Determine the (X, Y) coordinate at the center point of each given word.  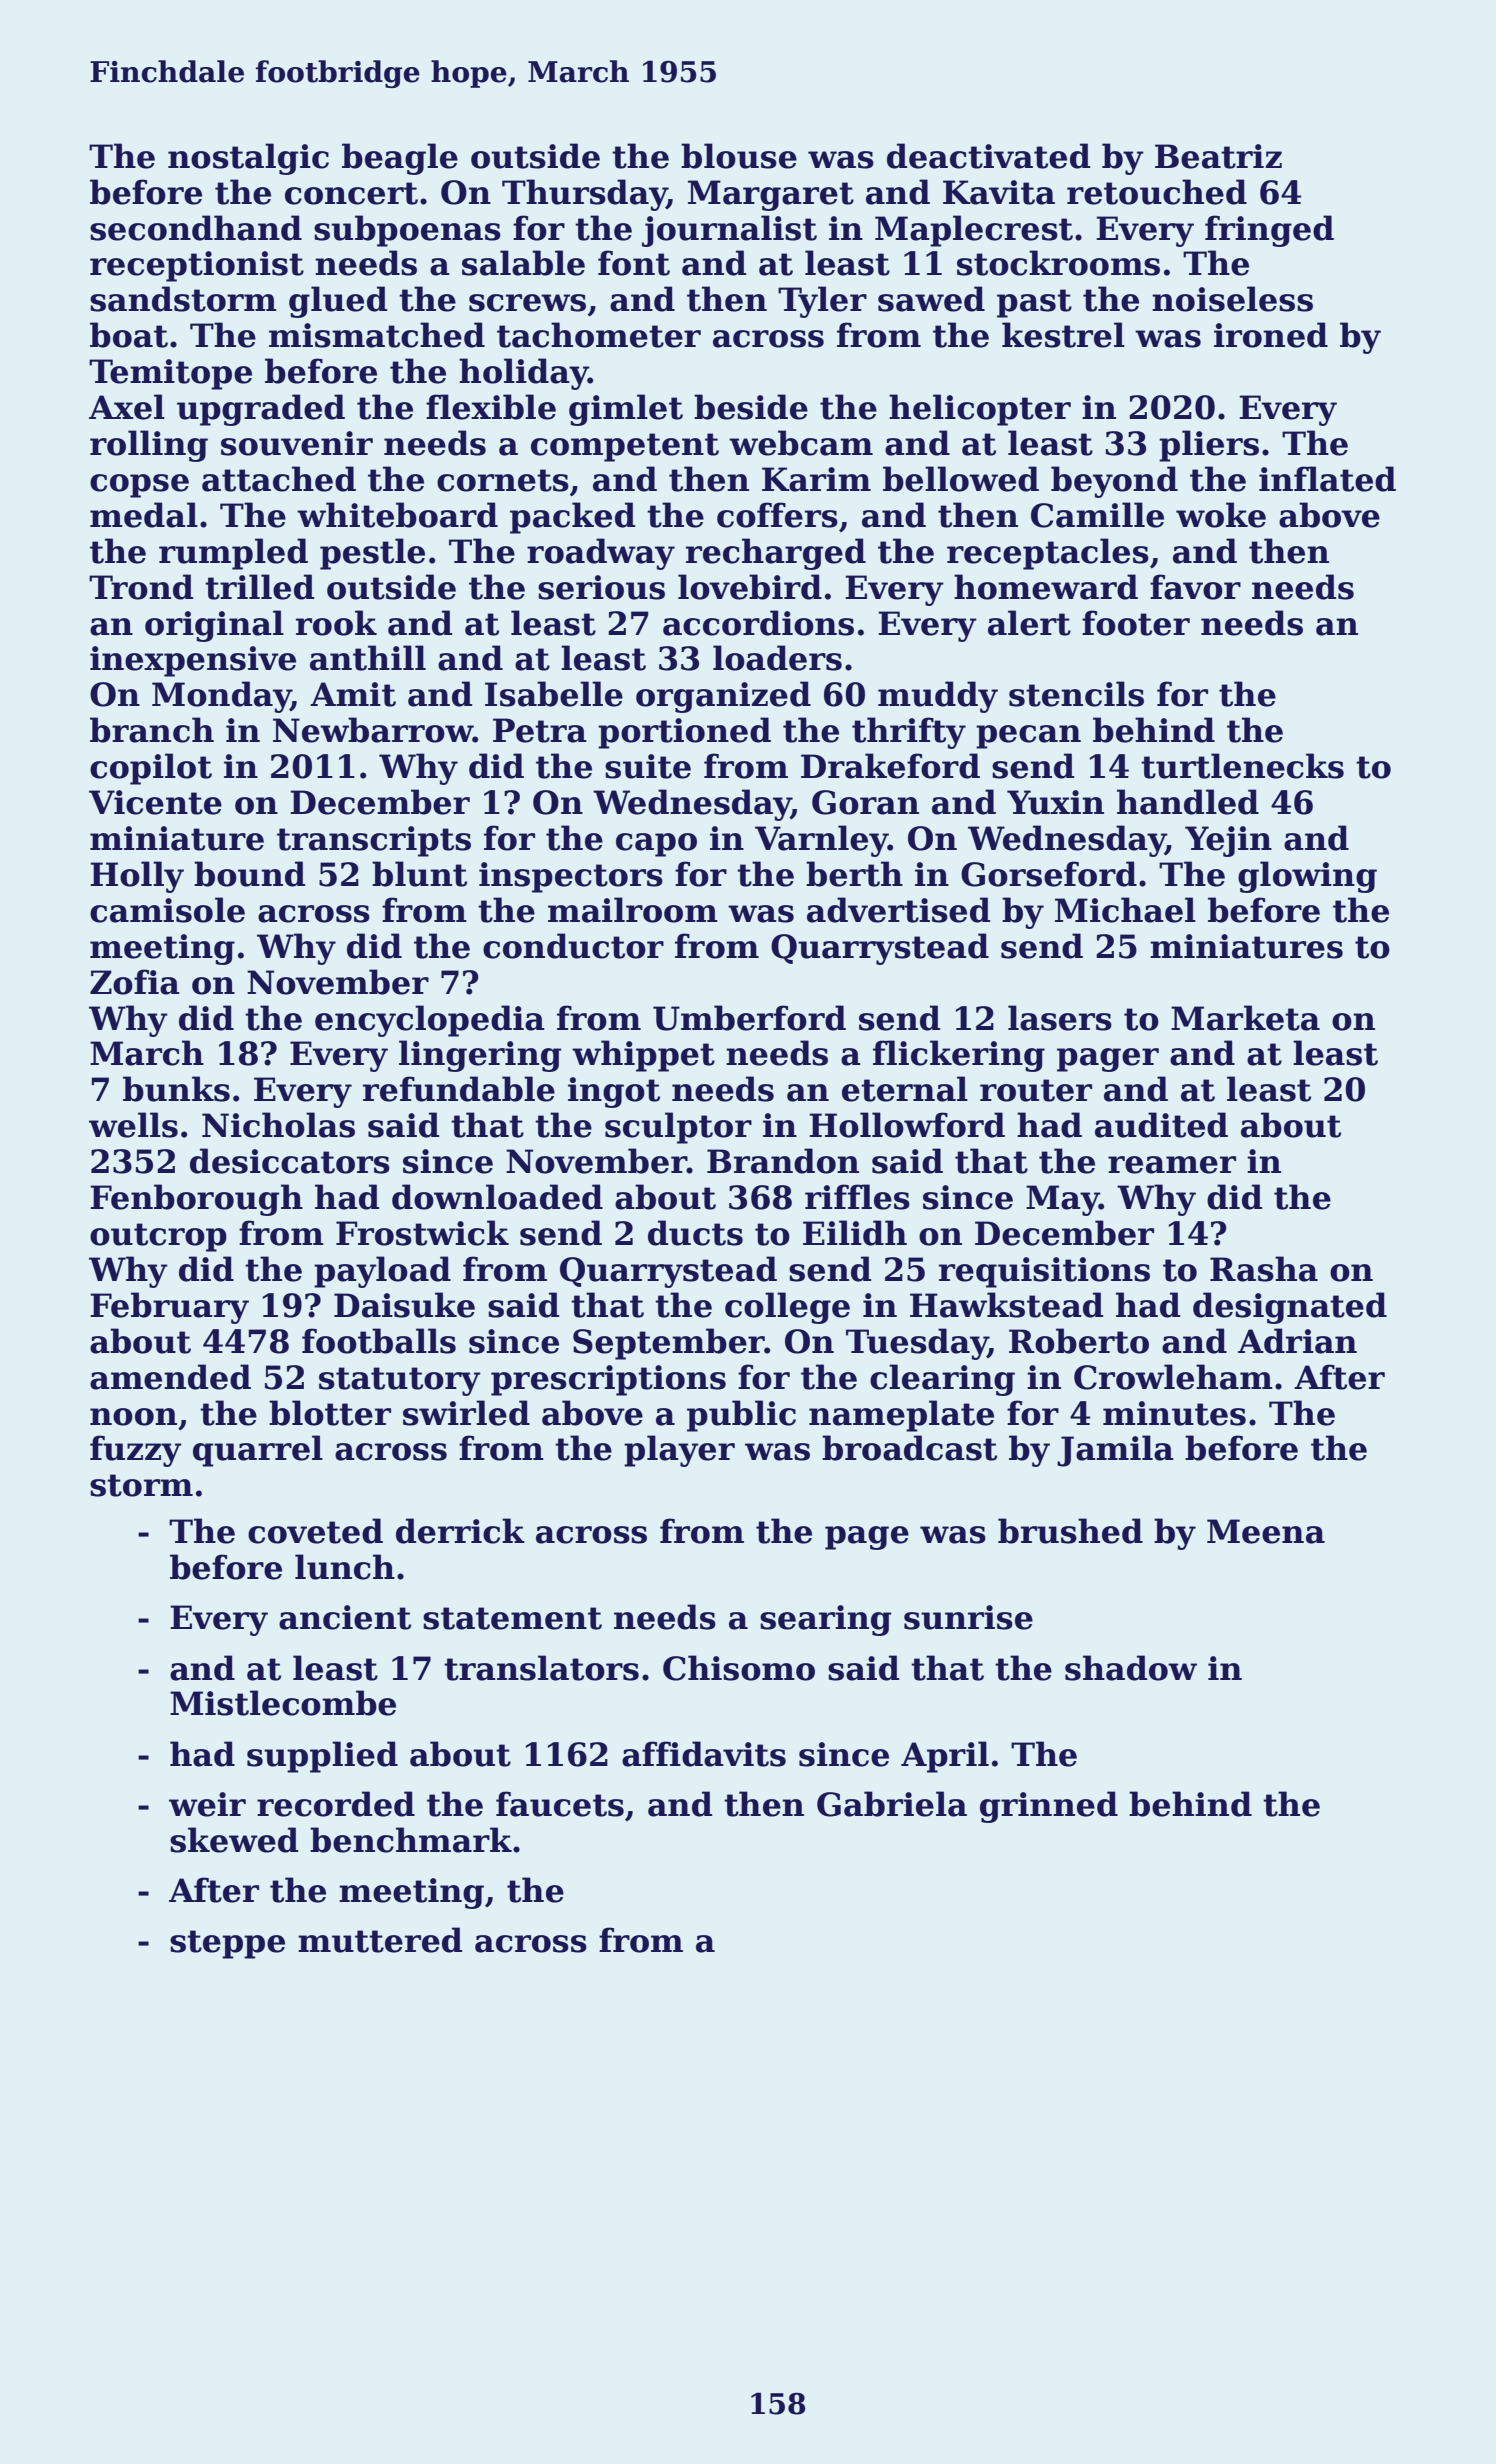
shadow (1131, 1668)
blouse (739, 156)
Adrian (1297, 1341)
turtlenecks (1242, 766)
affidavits (704, 1754)
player (679, 1451)
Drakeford (890, 766)
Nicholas (278, 1125)
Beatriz (1218, 156)
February (169, 1308)
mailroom (633, 910)
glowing (1307, 877)
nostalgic (248, 159)
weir (207, 1804)
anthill (368, 658)
